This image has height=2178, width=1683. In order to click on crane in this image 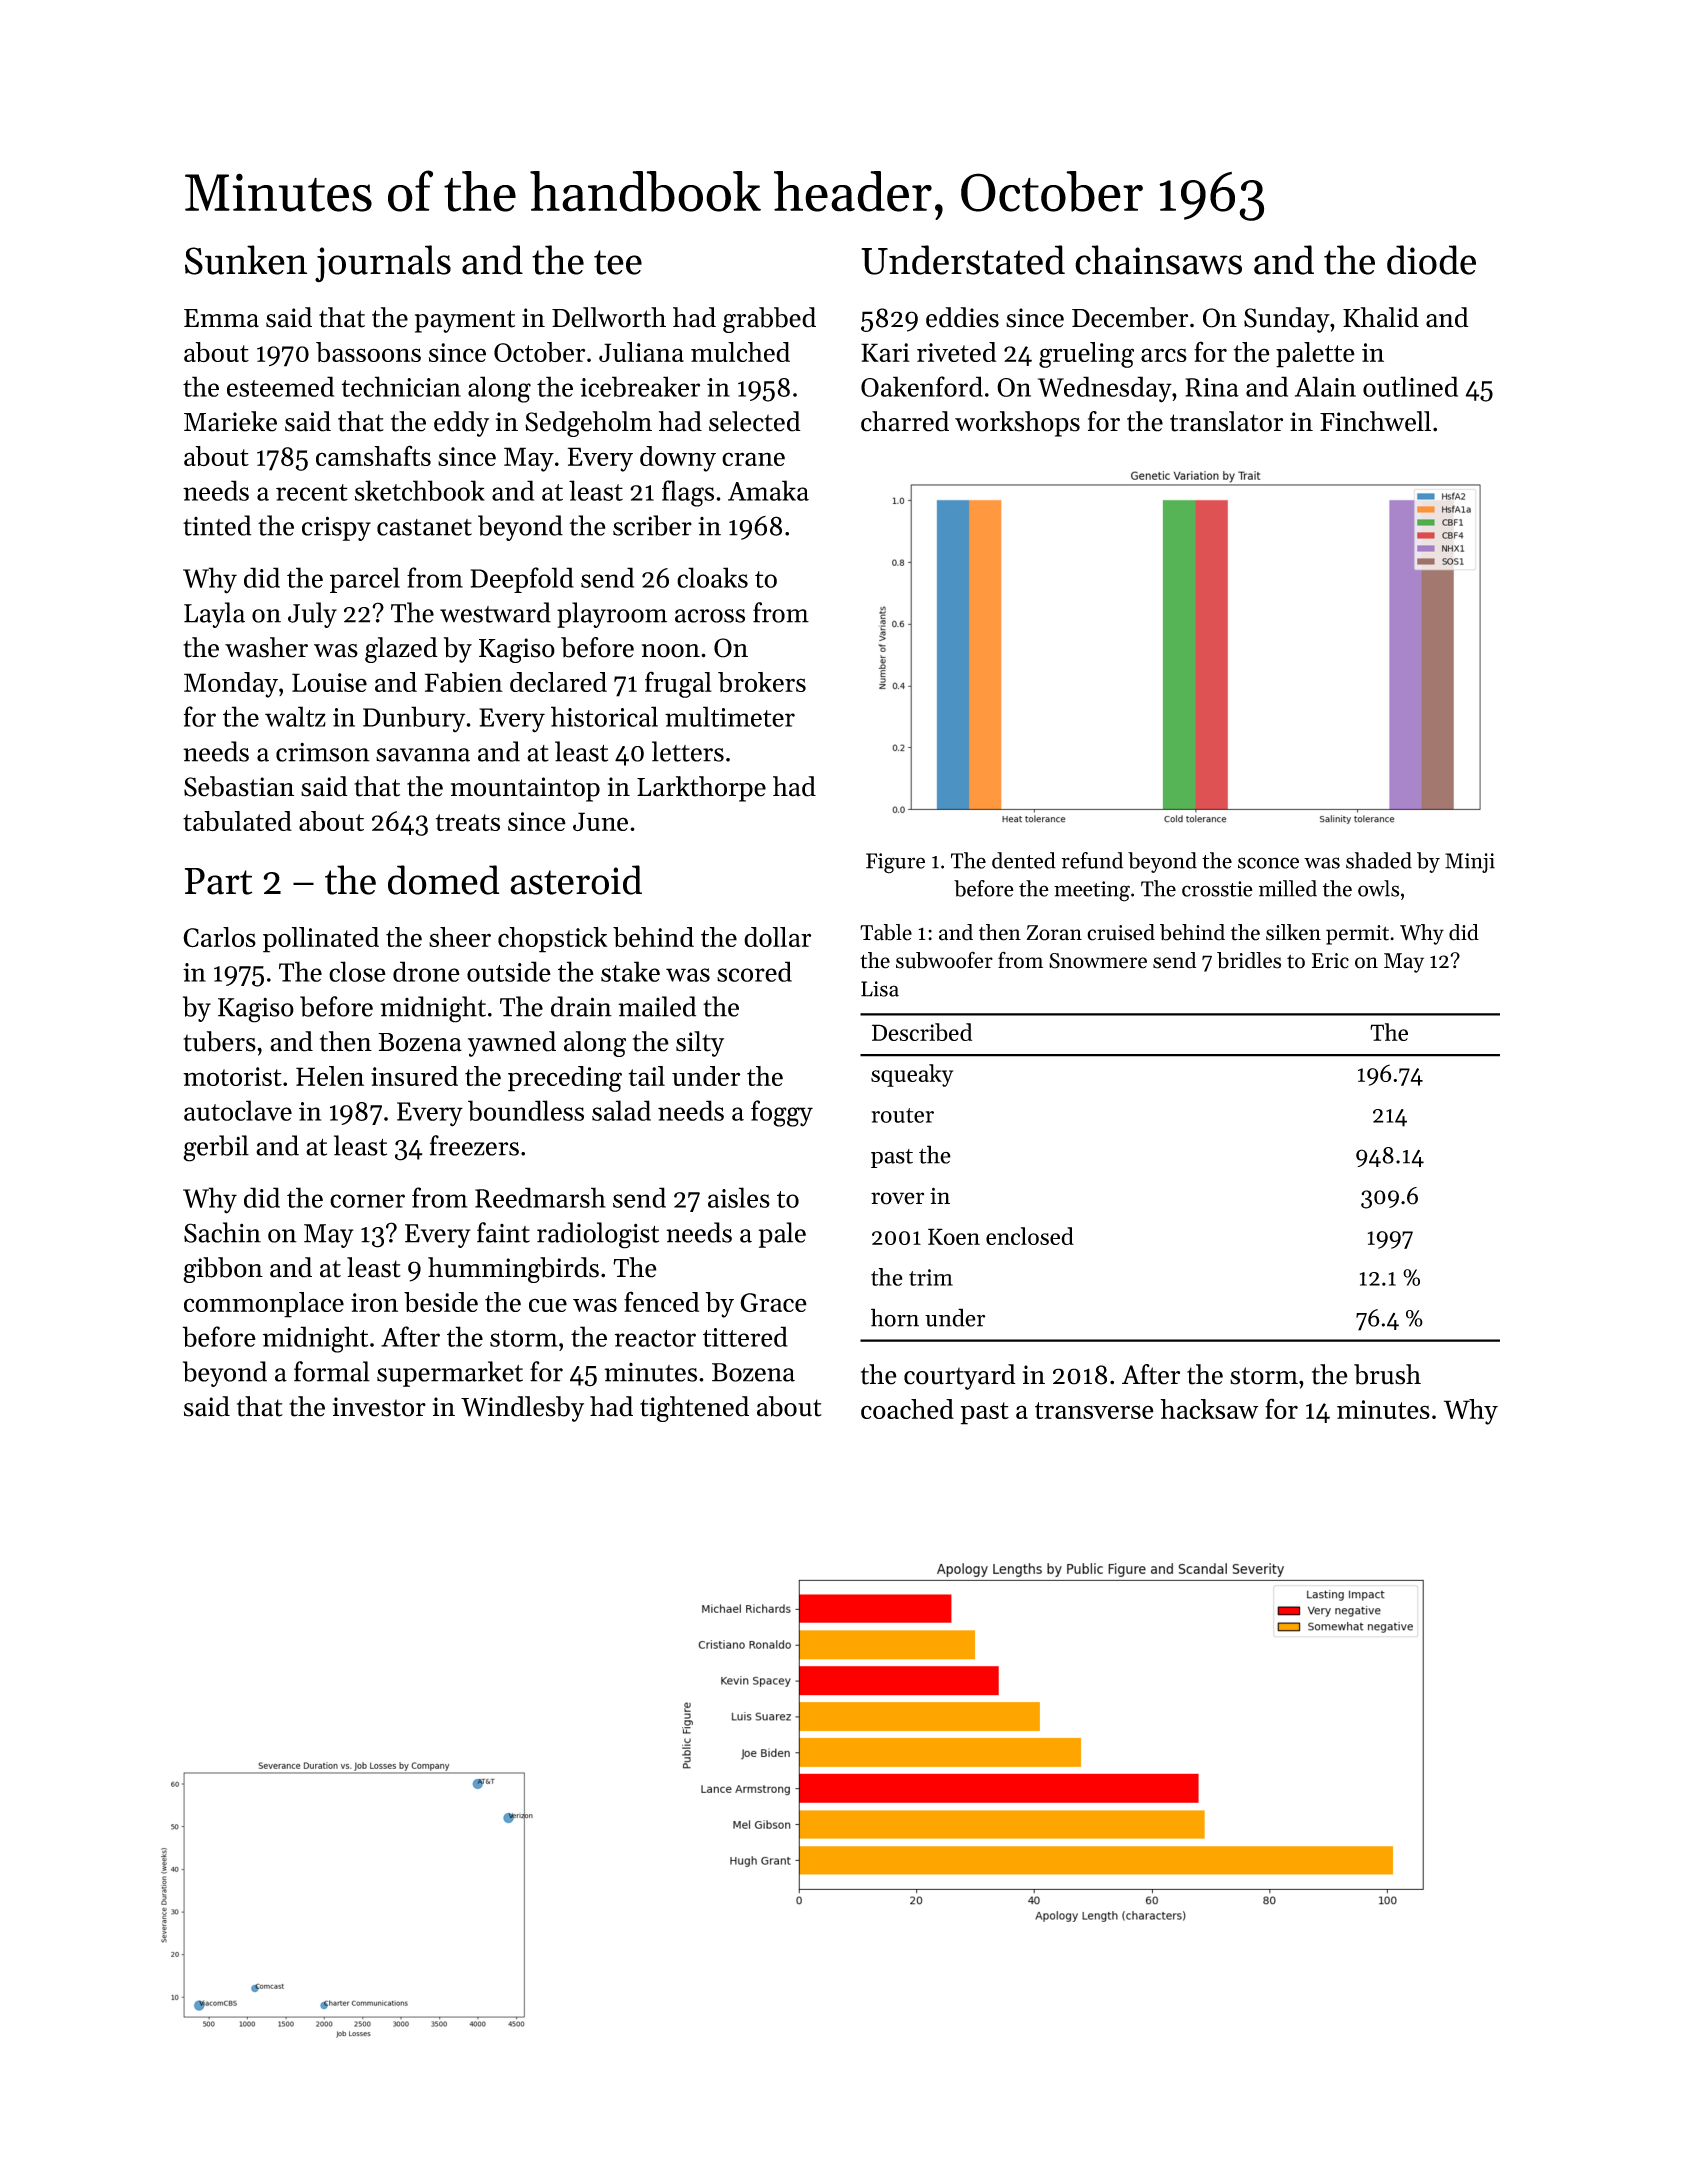, I will do `click(753, 459)`.
